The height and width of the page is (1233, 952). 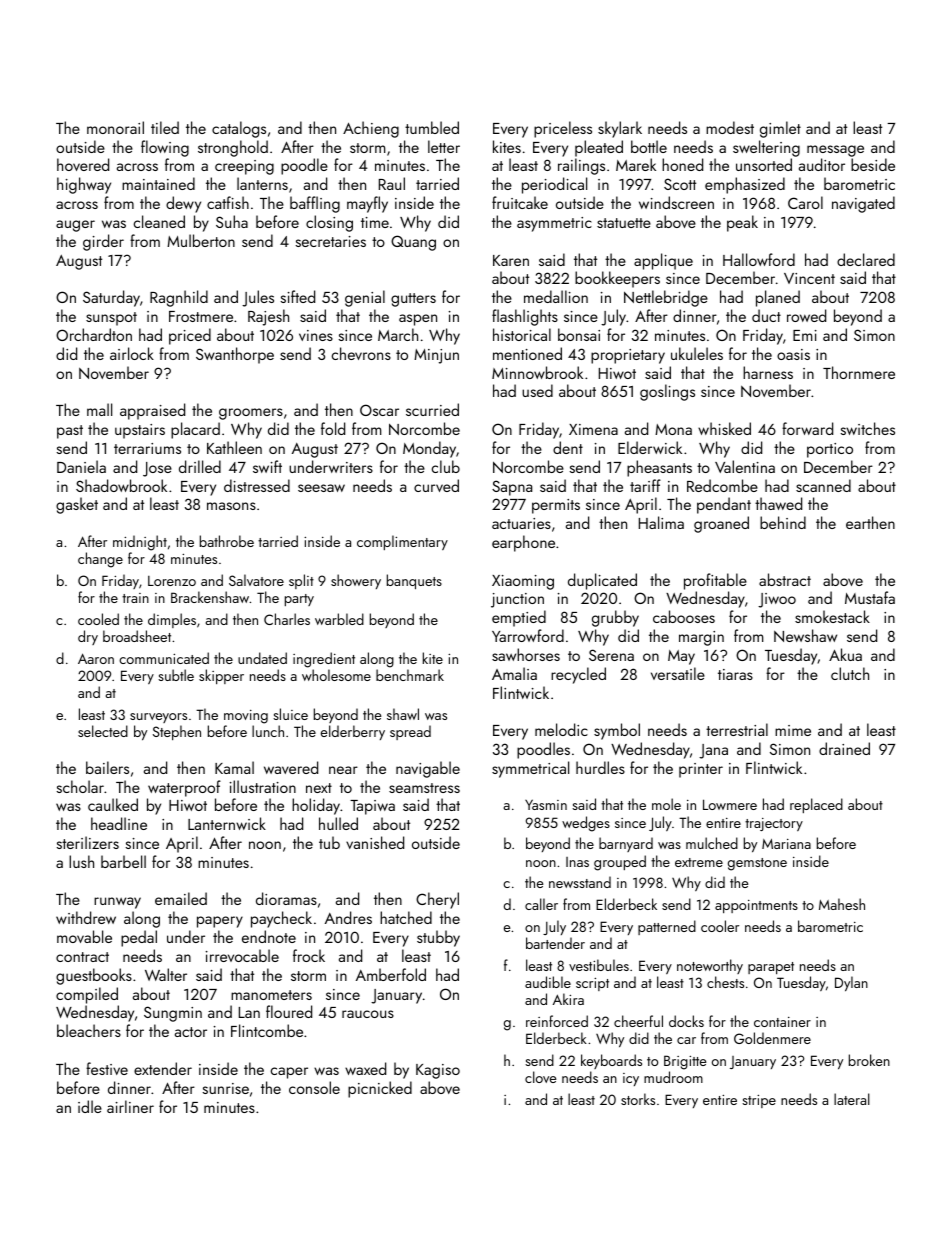 What do you see at coordinates (713, 751) in the page?
I see `Jana` at bounding box center [713, 751].
